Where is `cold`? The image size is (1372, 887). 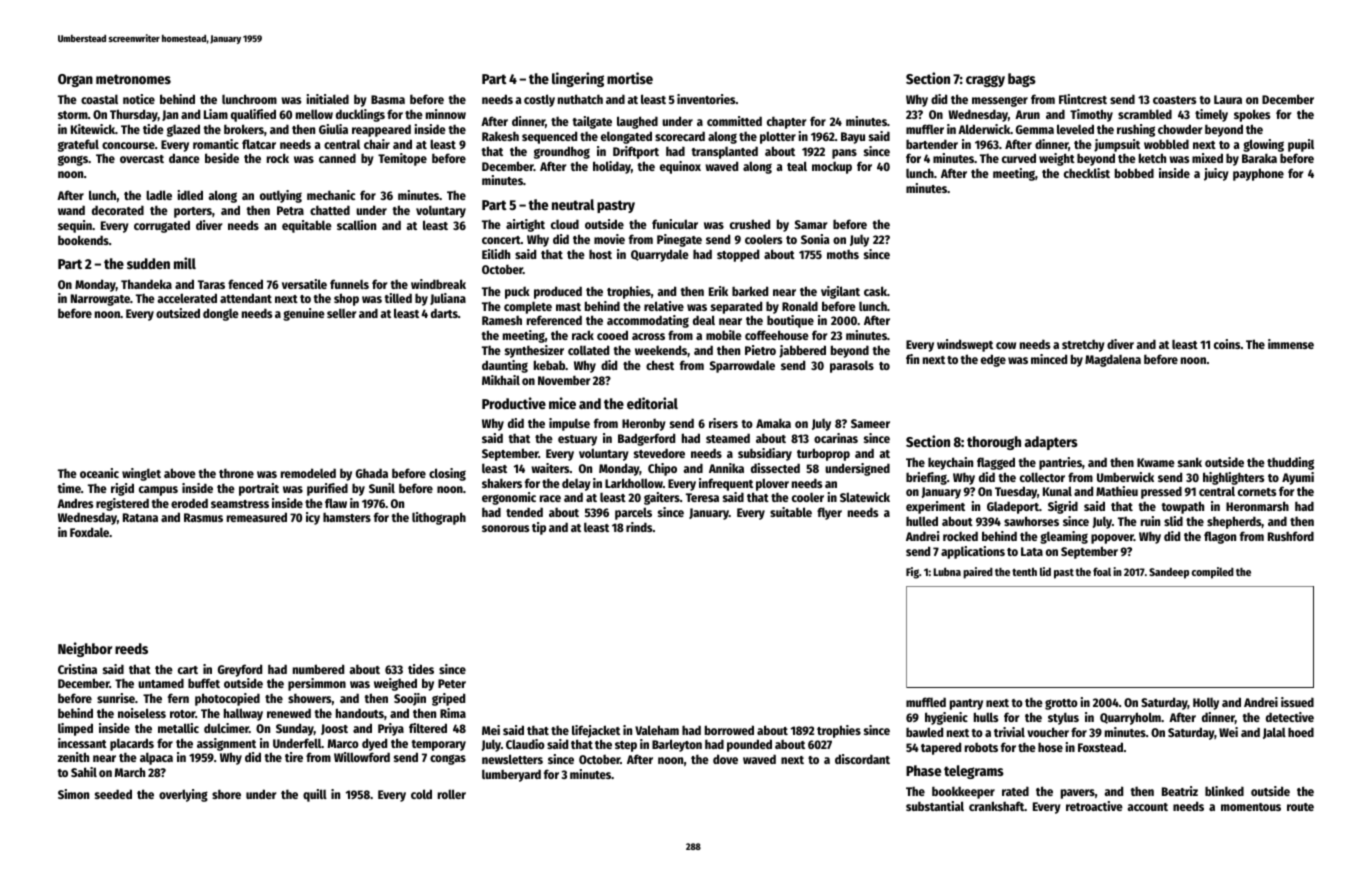 cold is located at coordinates (421, 794).
